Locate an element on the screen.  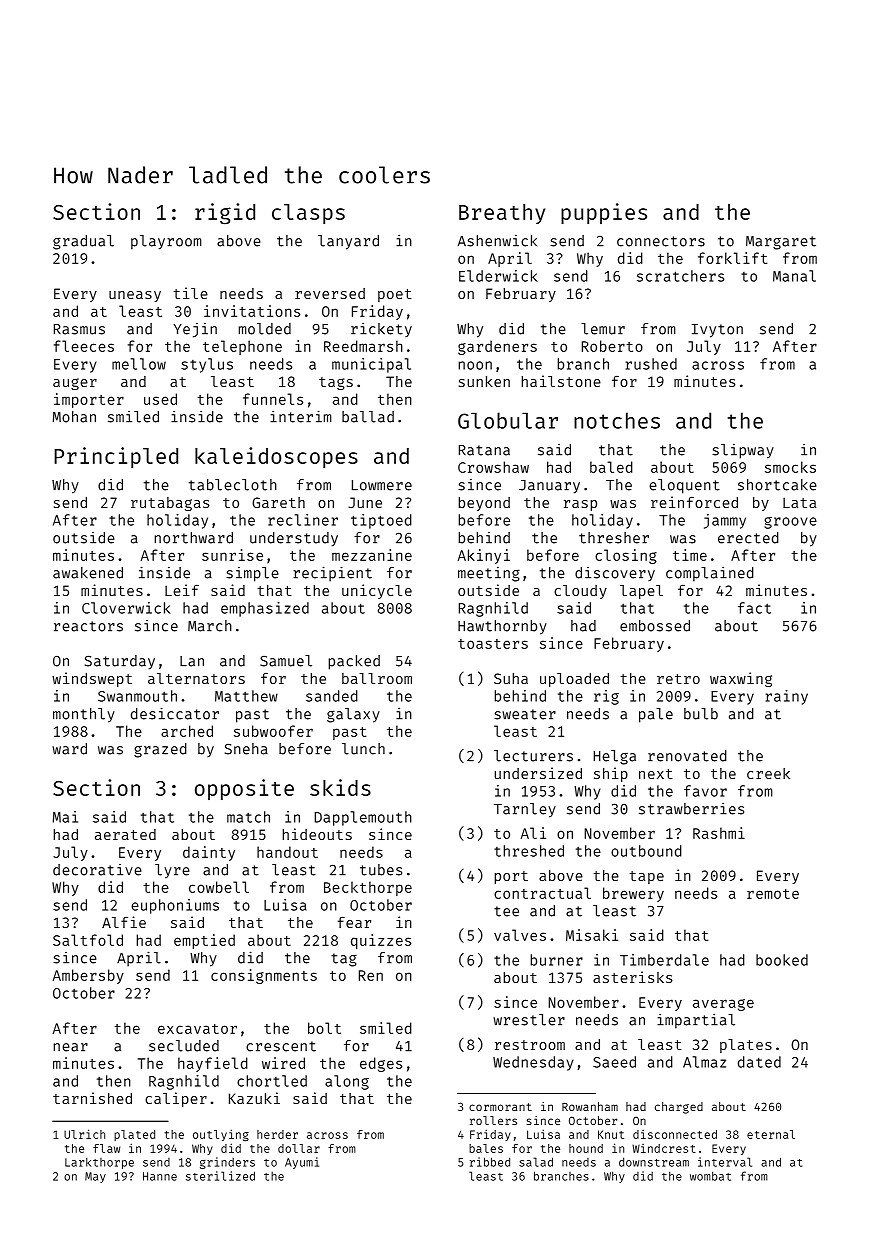
tee is located at coordinates (506, 911).
